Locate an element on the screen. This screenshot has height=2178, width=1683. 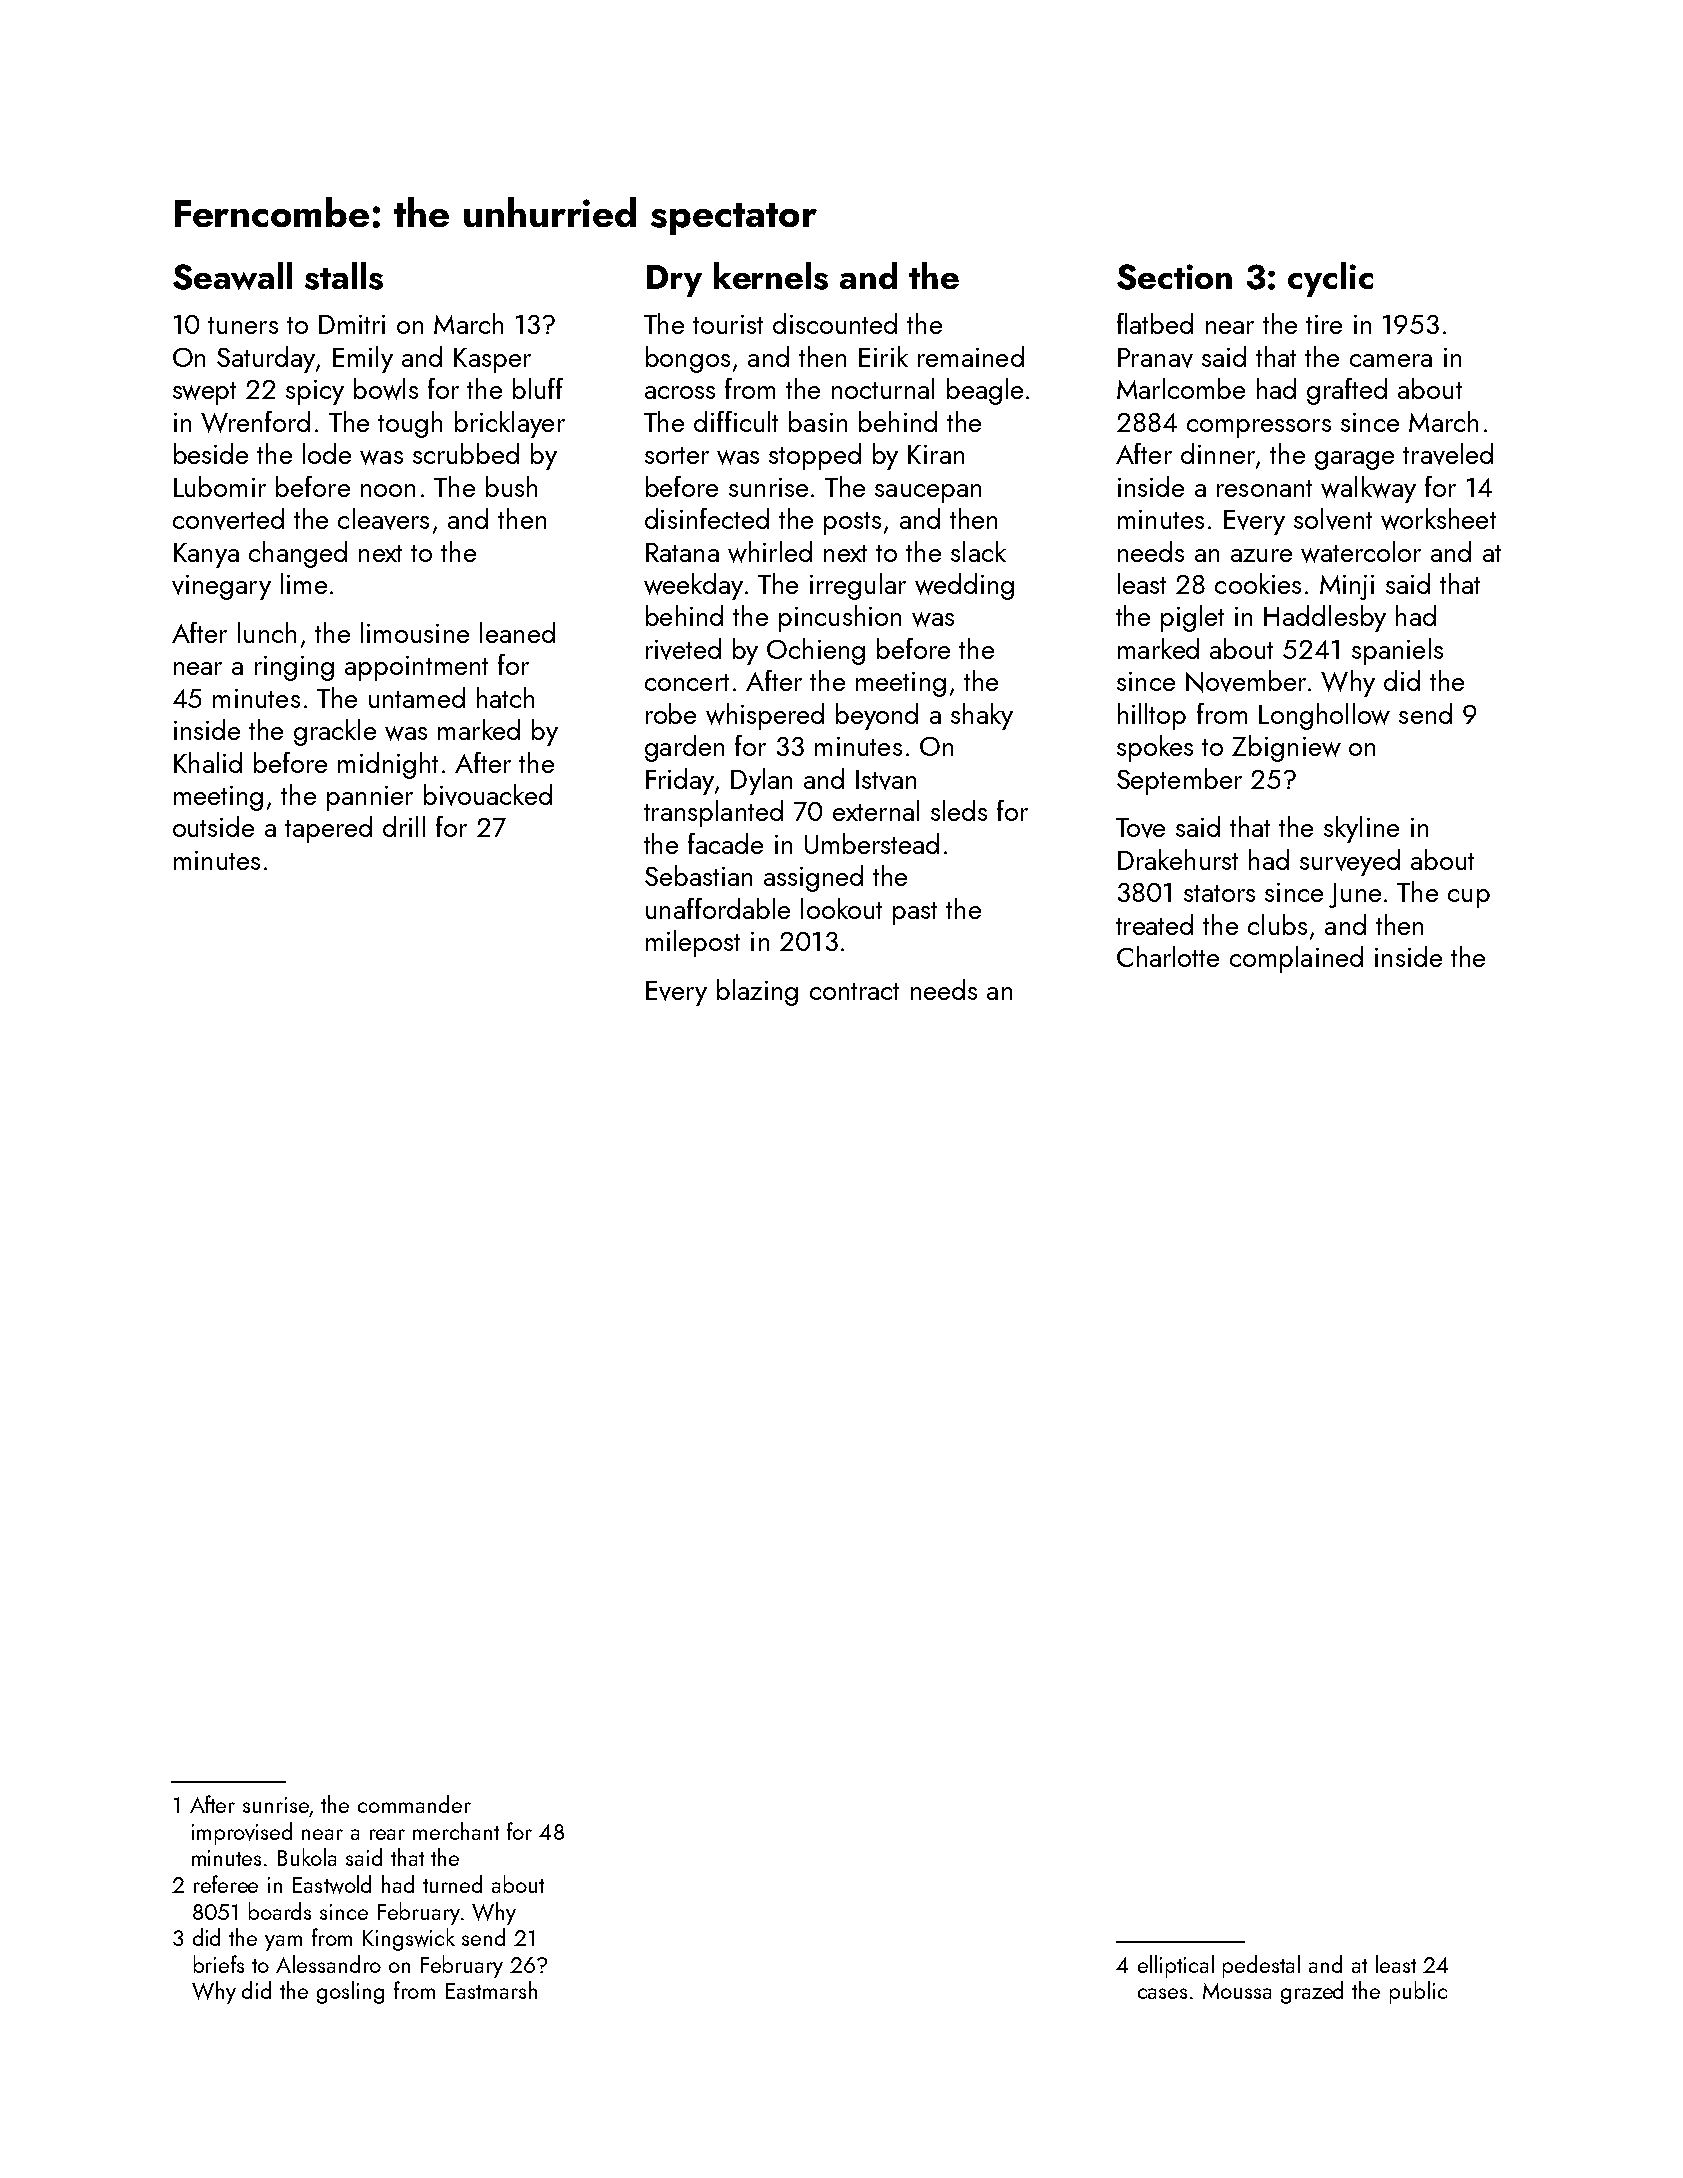
stalls is located at coordinates (344, 276).
